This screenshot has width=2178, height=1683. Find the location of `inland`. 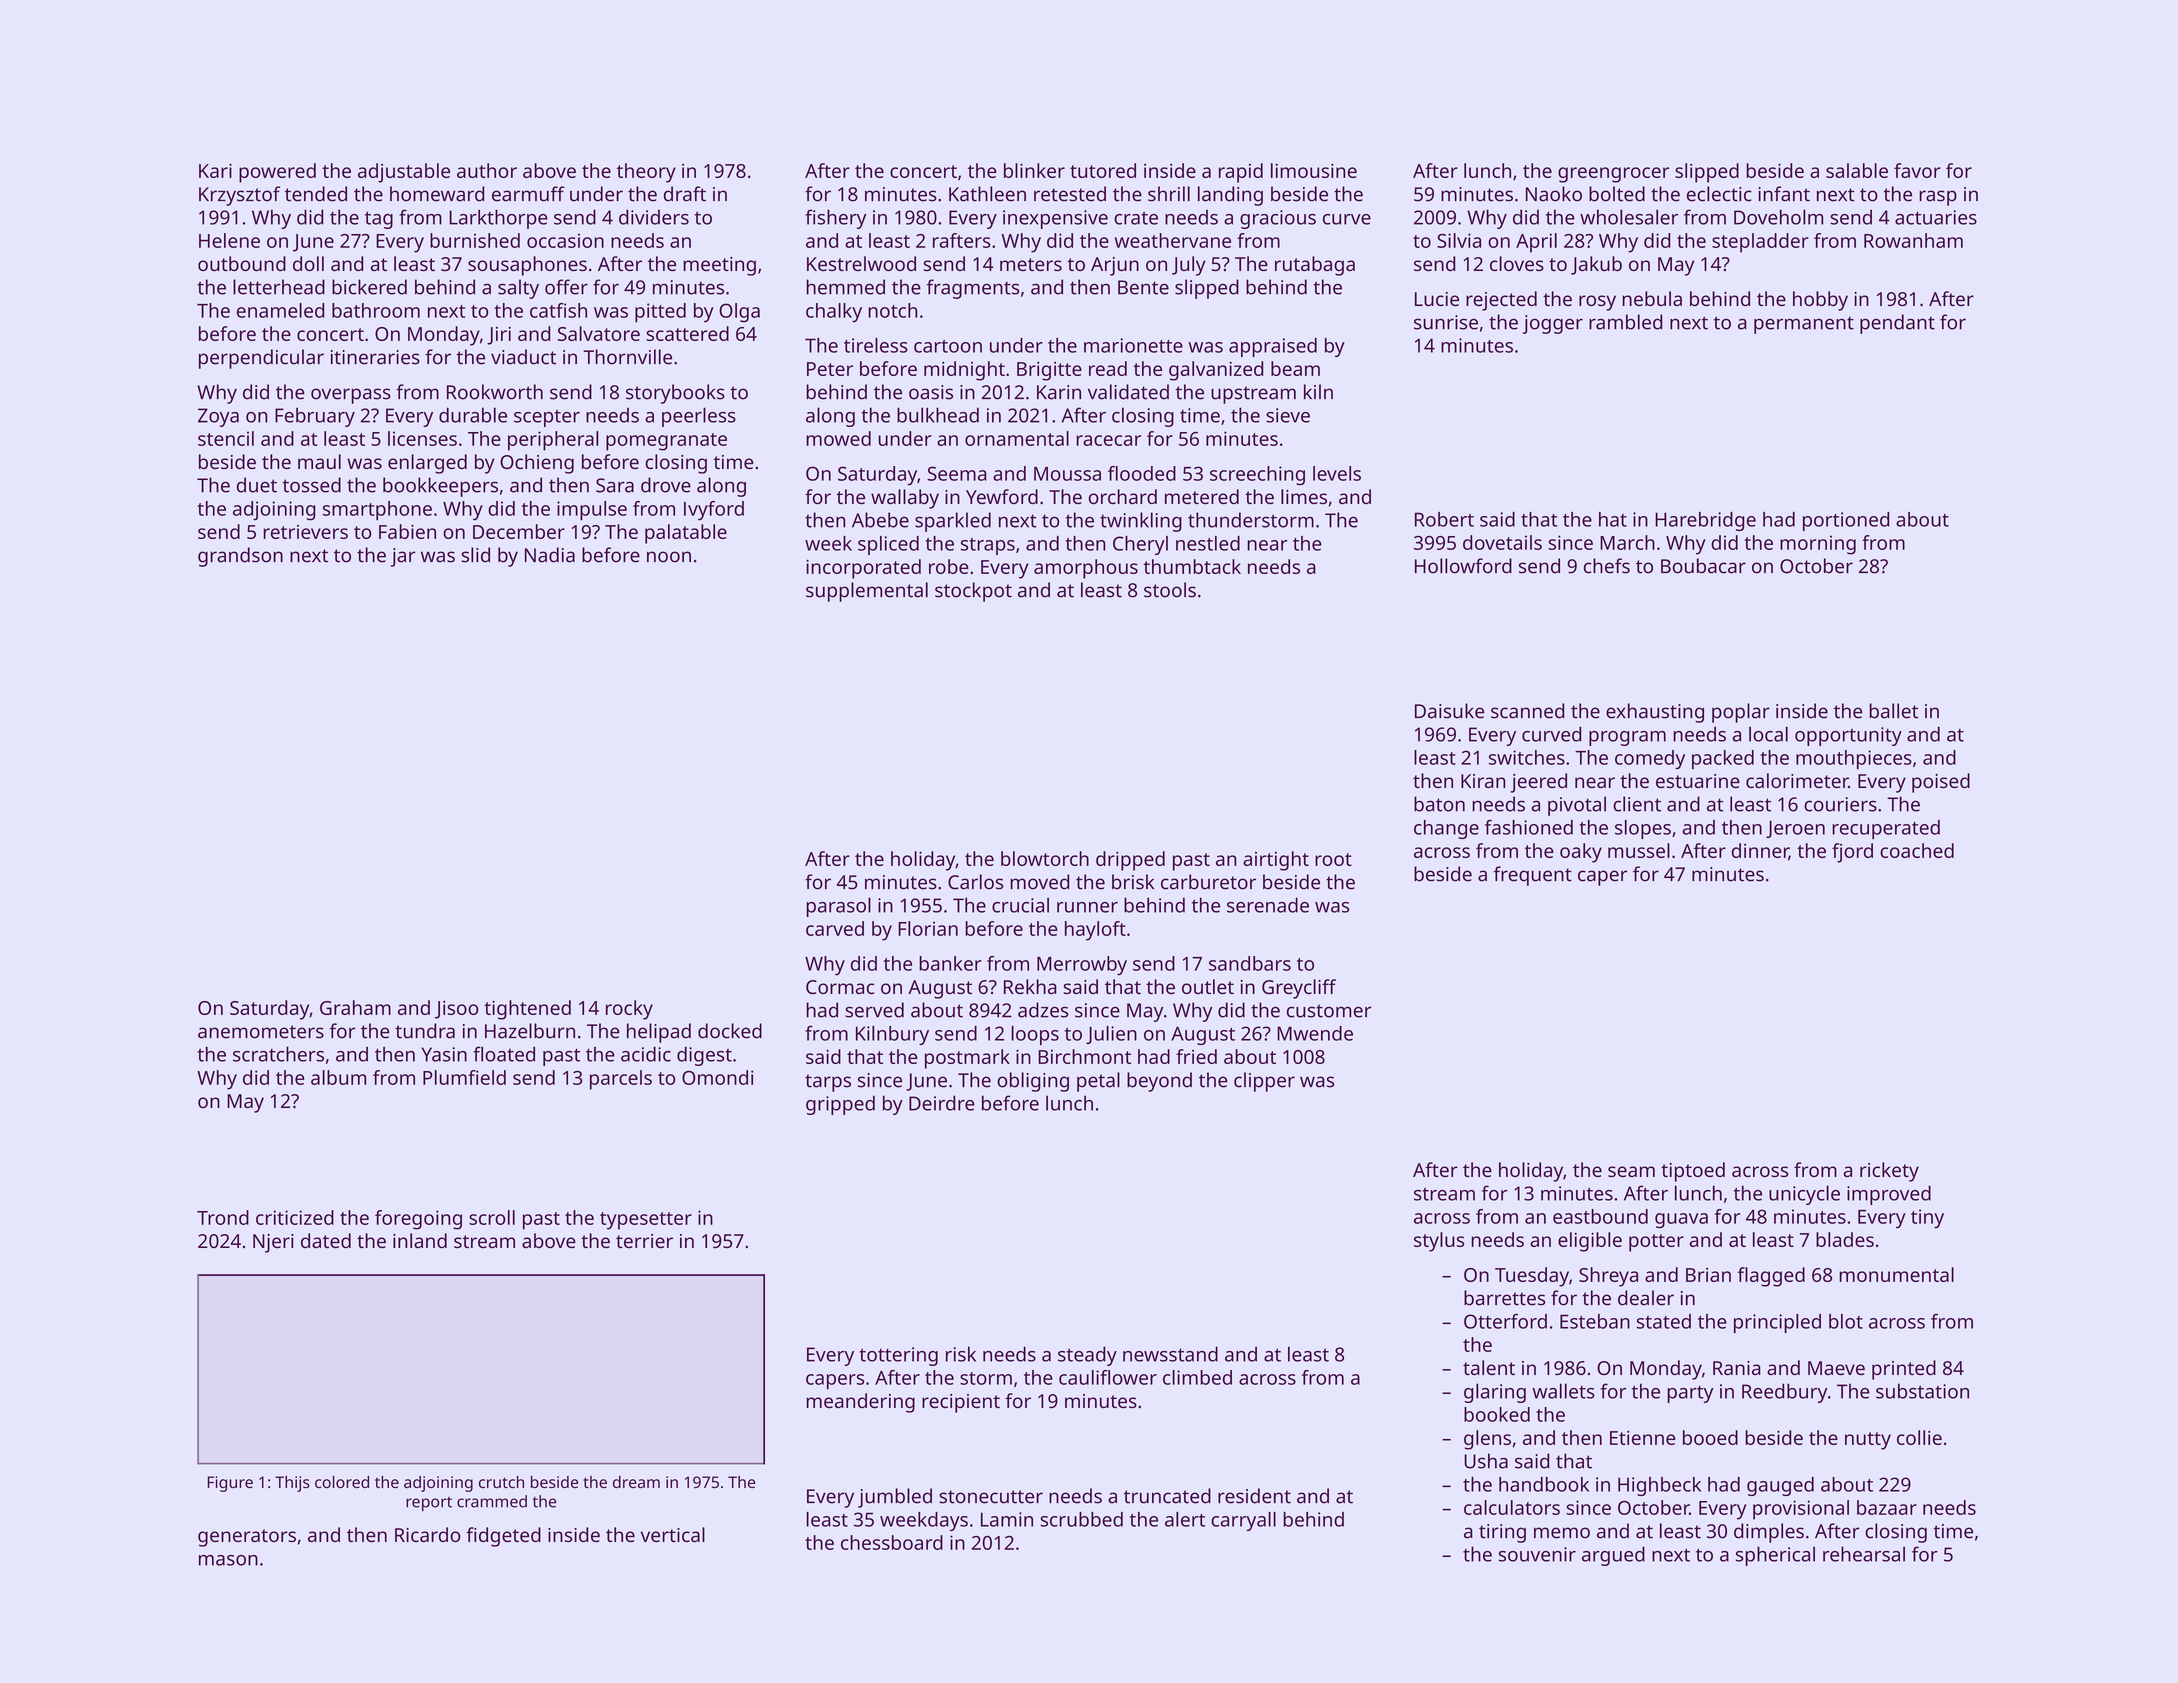

inland is located at coordinates (420, 1240).
